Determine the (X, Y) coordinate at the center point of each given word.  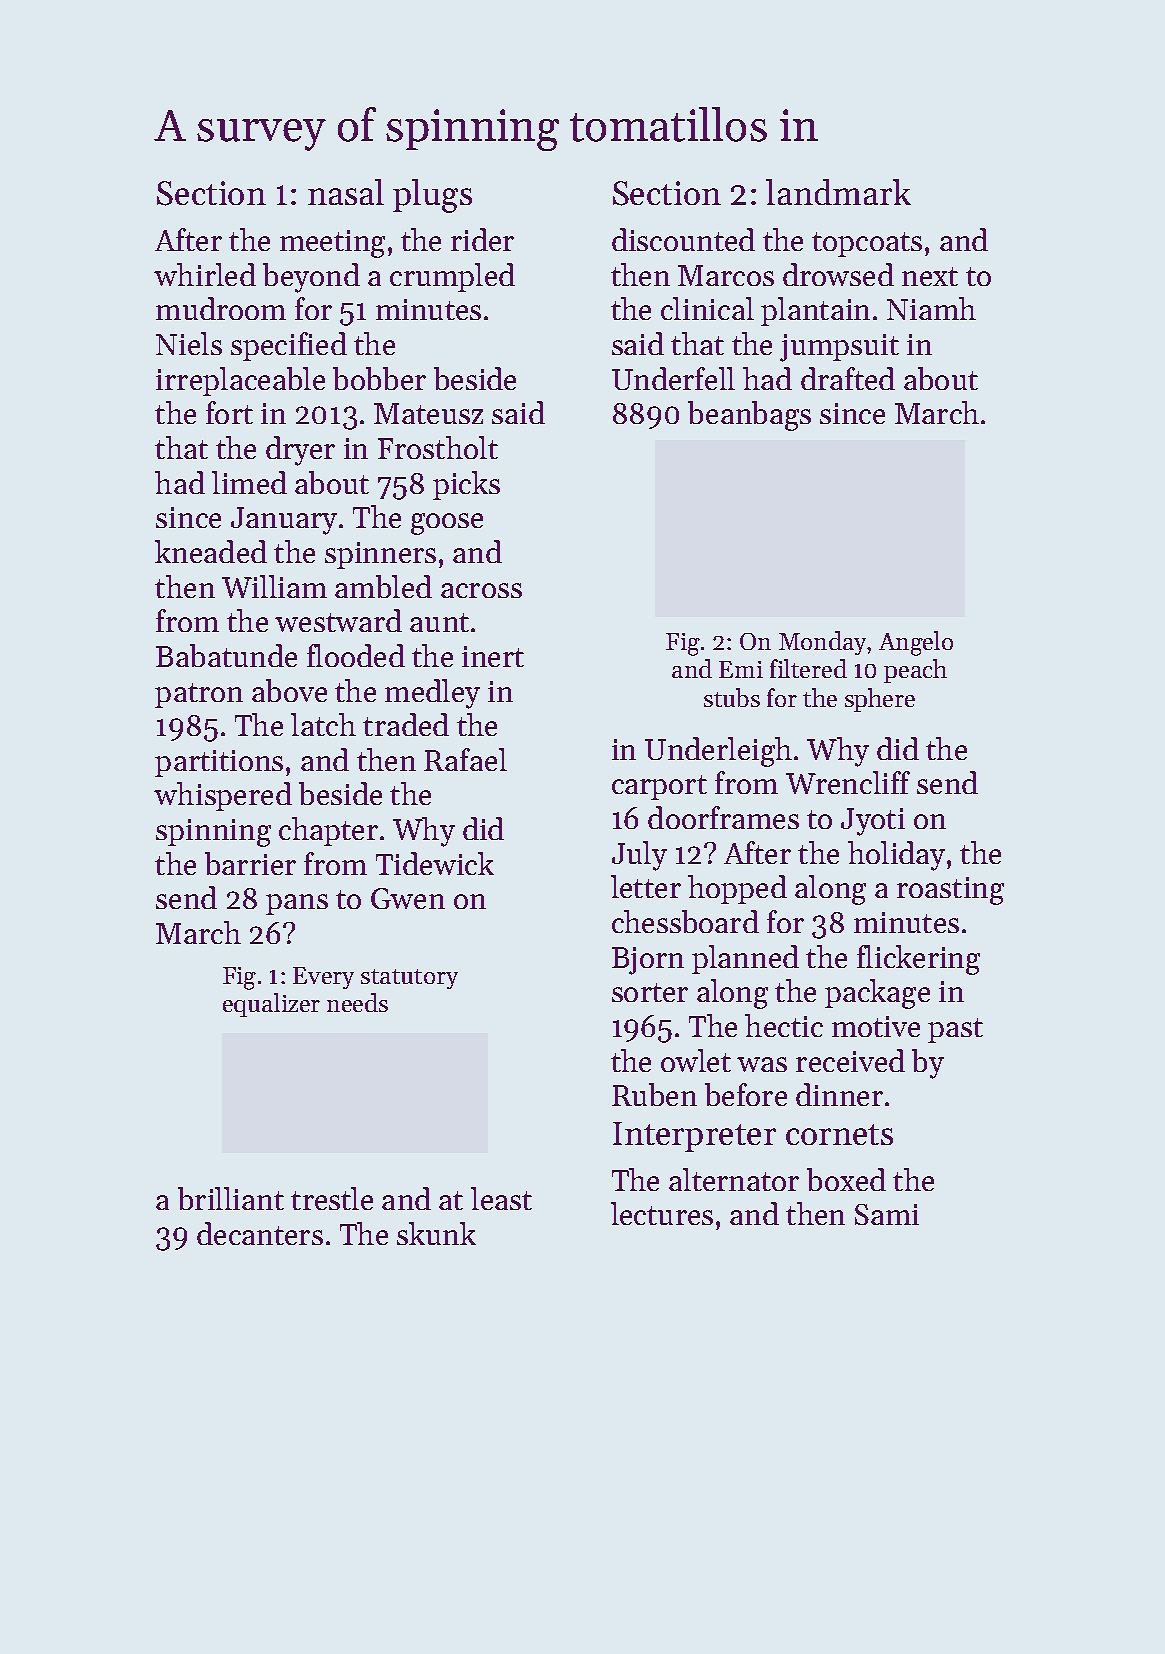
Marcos (726, 275)
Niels (189, 343)
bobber (379, 378)
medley (432, 694)
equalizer (271, 1005)
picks (466, 485)
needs (357, 1002)
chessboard (685, 921)
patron (199, 695)
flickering (918, 960)
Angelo (916, 643)
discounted (683, 239)
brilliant (231, 1198)
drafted (848, 378)
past (955, 1030)
